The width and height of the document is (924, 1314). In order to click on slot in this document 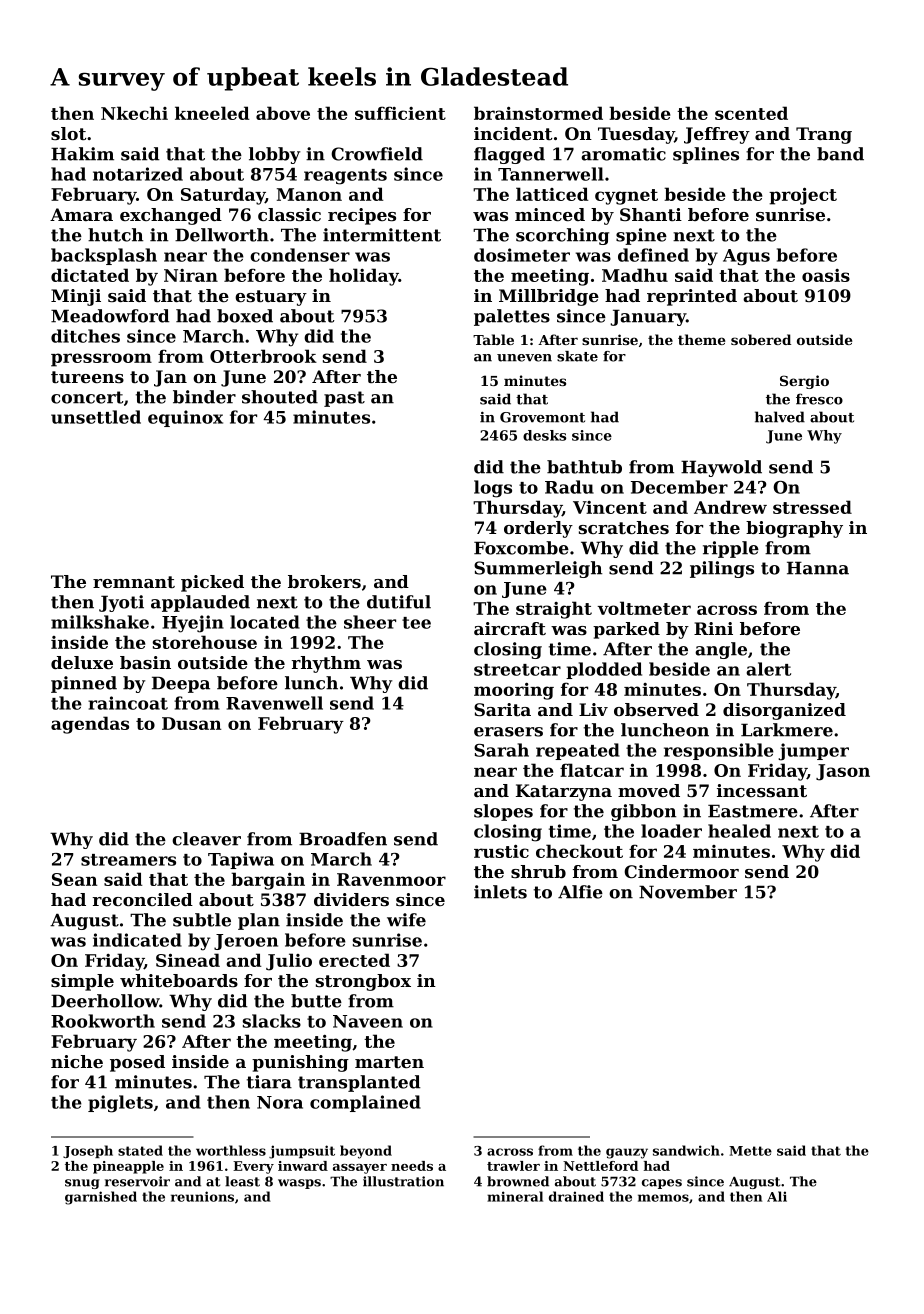, I will do `click(68, 133)`.
